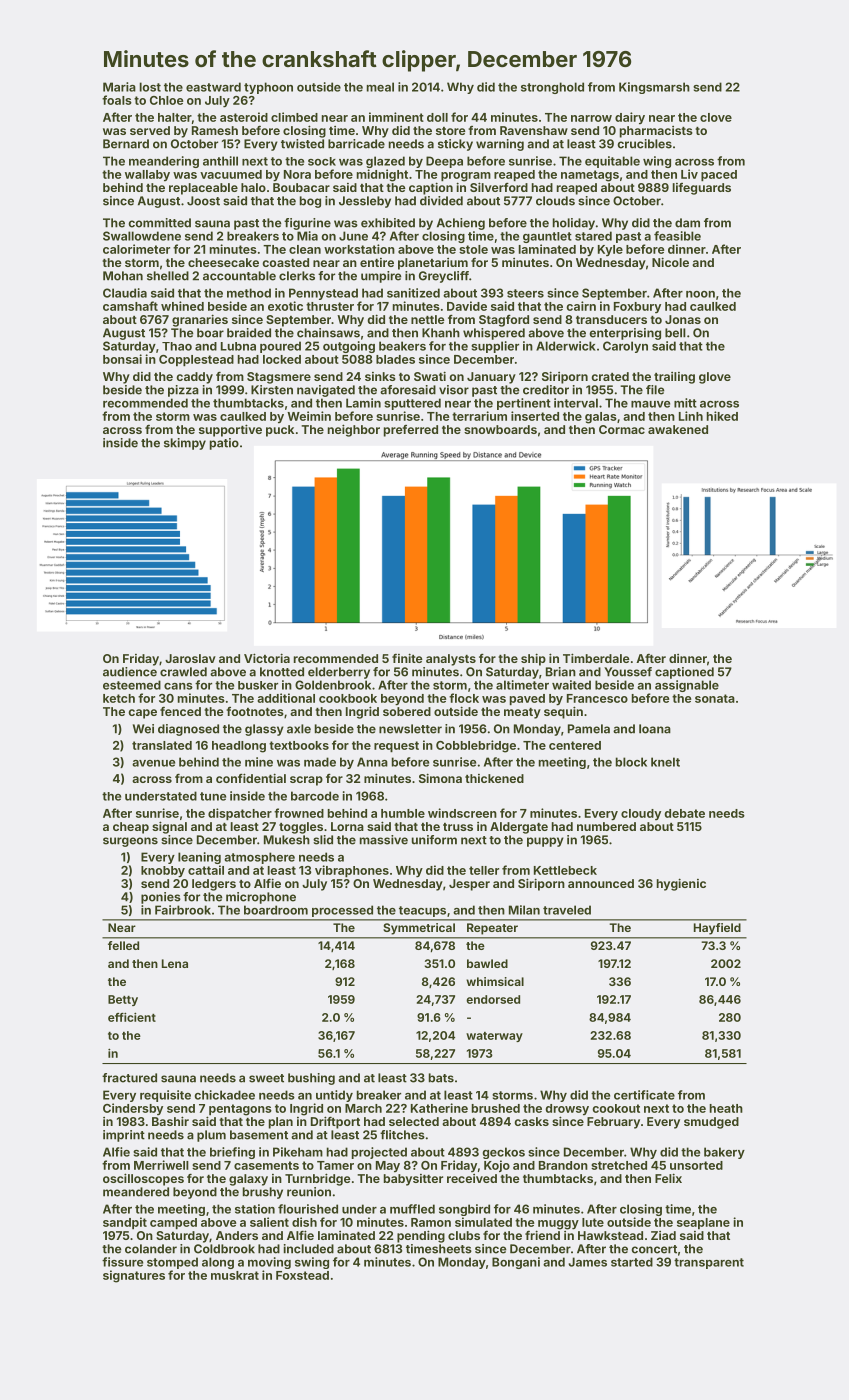  What do you see at coordinates (126, 144) in the image?
I see `Bernard` at bounding box center [126, 144].
